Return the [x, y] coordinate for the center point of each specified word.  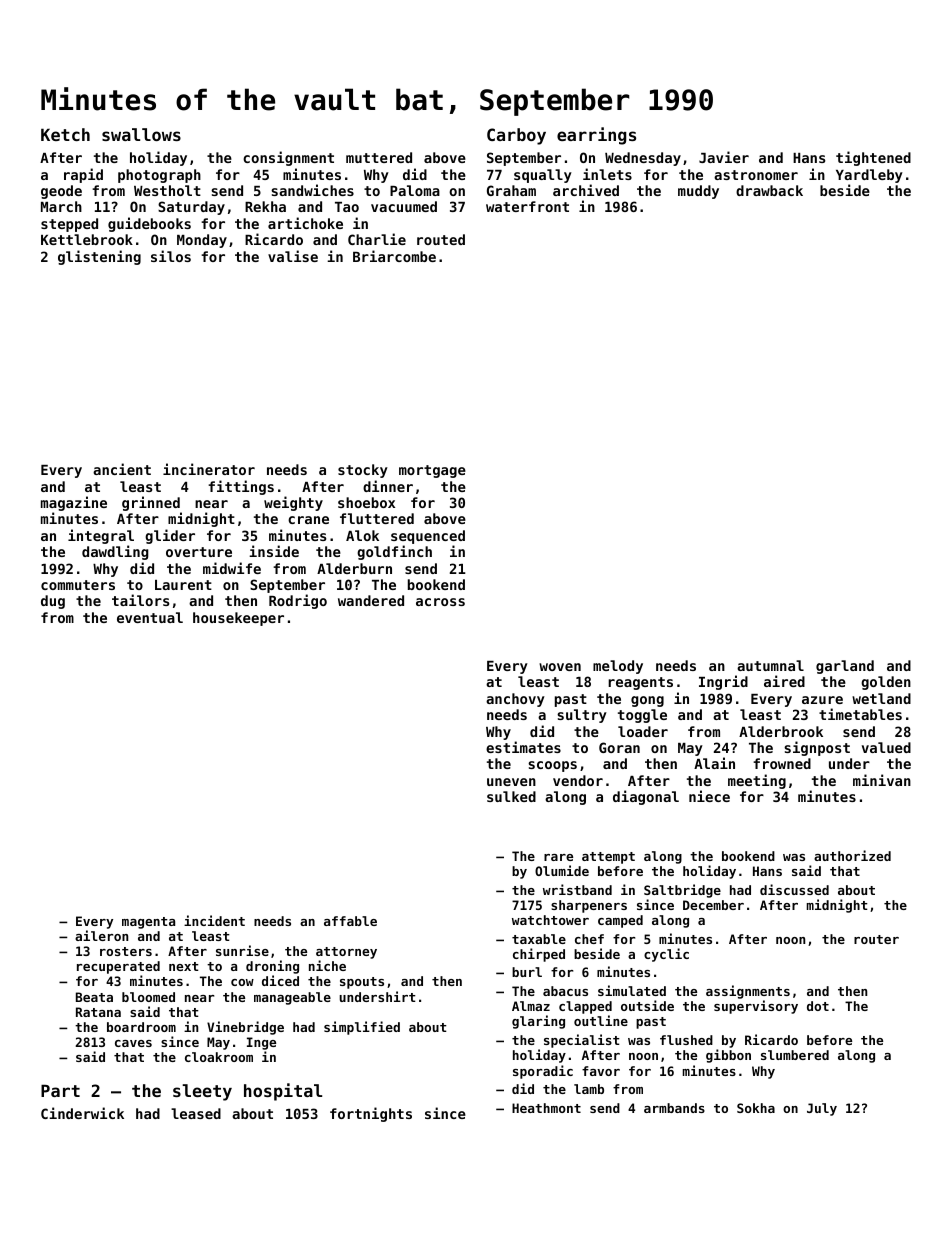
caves [133, 1043]
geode [61, 192]
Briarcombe [394, 256]
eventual [150, 617]
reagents [640, 683]
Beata [94, 997]
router [876, 939]
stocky [363, 471]
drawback [769, 190]
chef [589, 939]
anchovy [515, 700]
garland [845, 667]
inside [274, 551]
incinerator [209, 469]
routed [441, 239]
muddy [698, 192]
